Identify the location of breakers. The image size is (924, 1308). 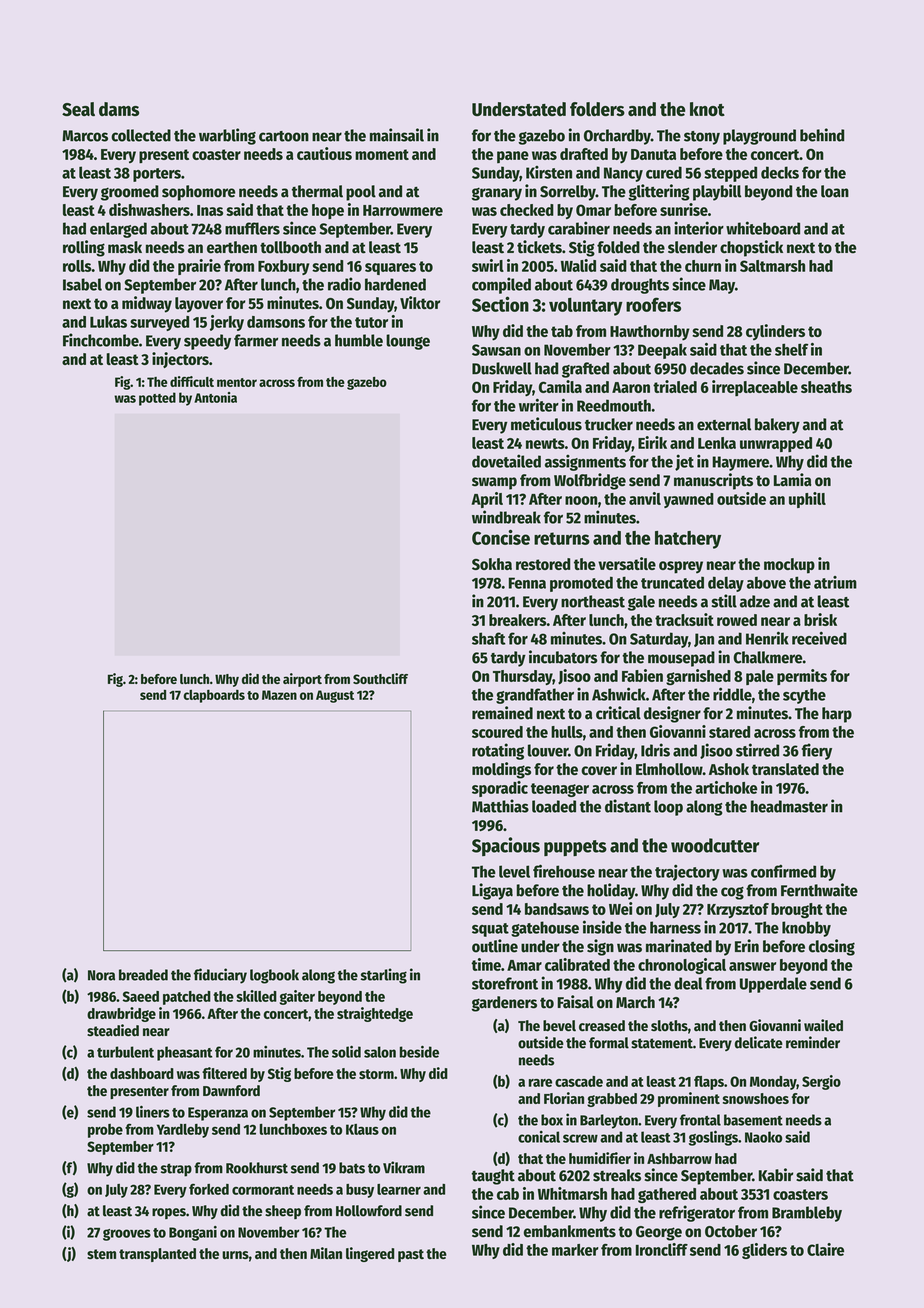
(518, 620).
